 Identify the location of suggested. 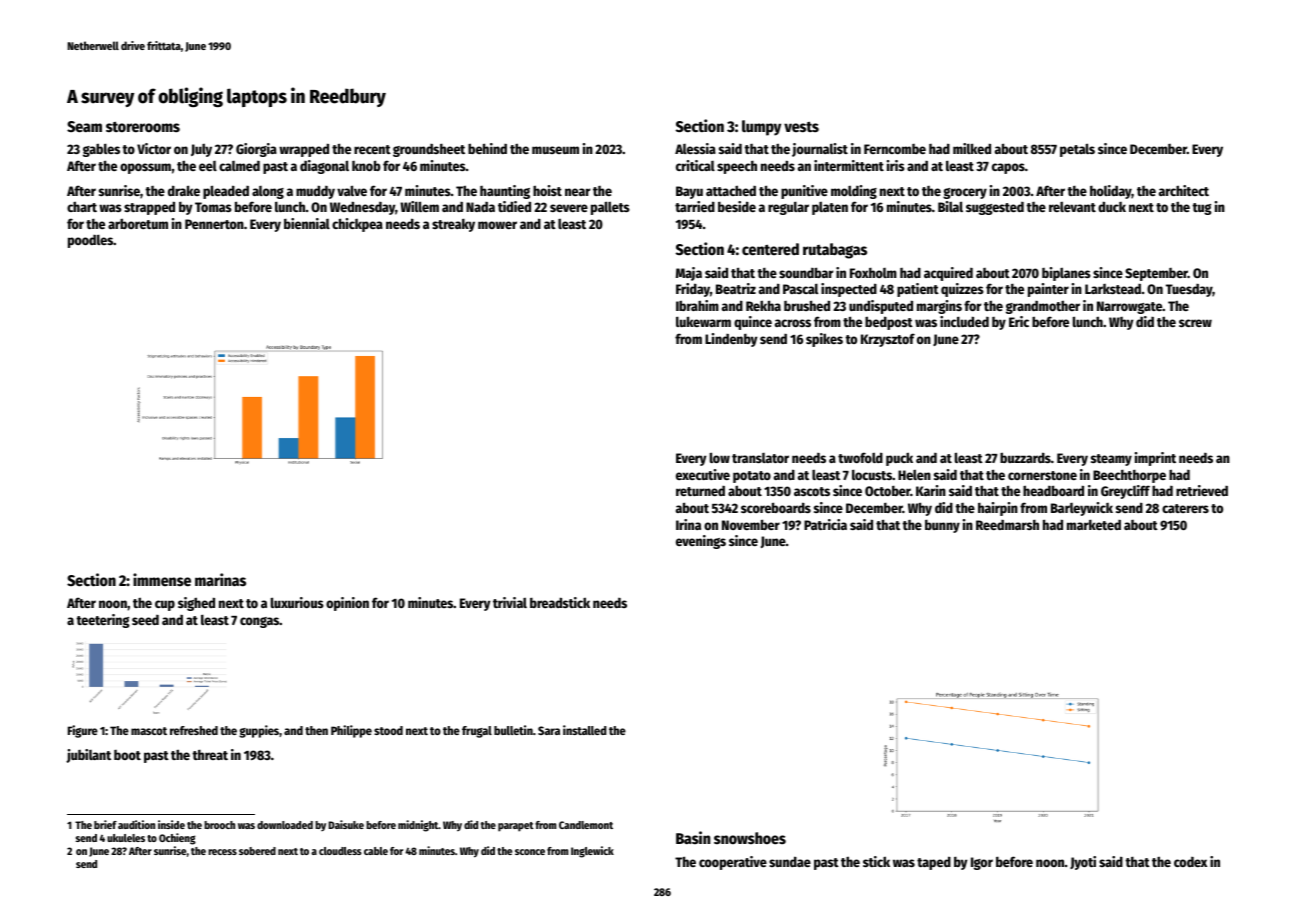
(995, 208).
